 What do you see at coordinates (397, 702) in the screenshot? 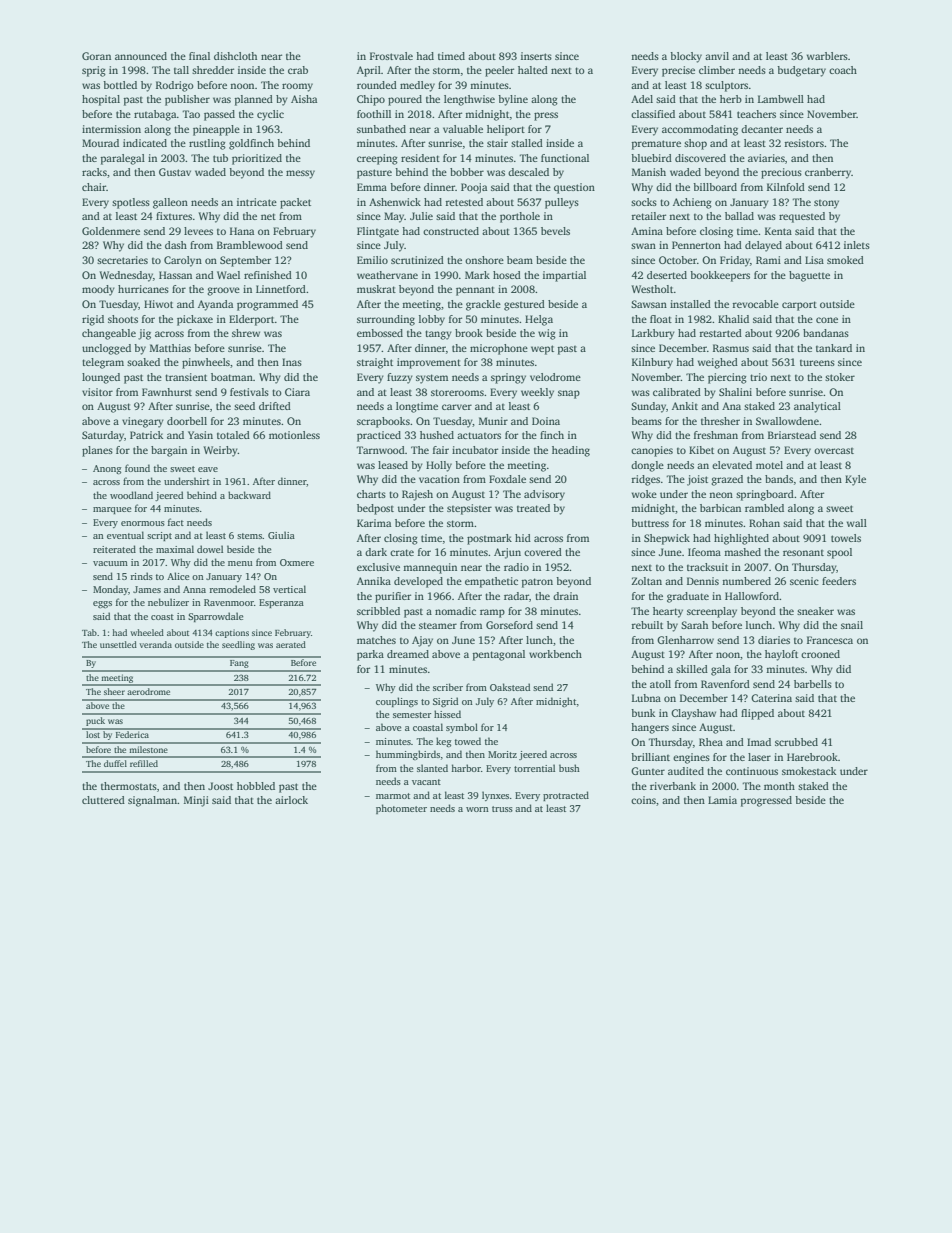
I see `couplings` at bounding box center [397, 702].
